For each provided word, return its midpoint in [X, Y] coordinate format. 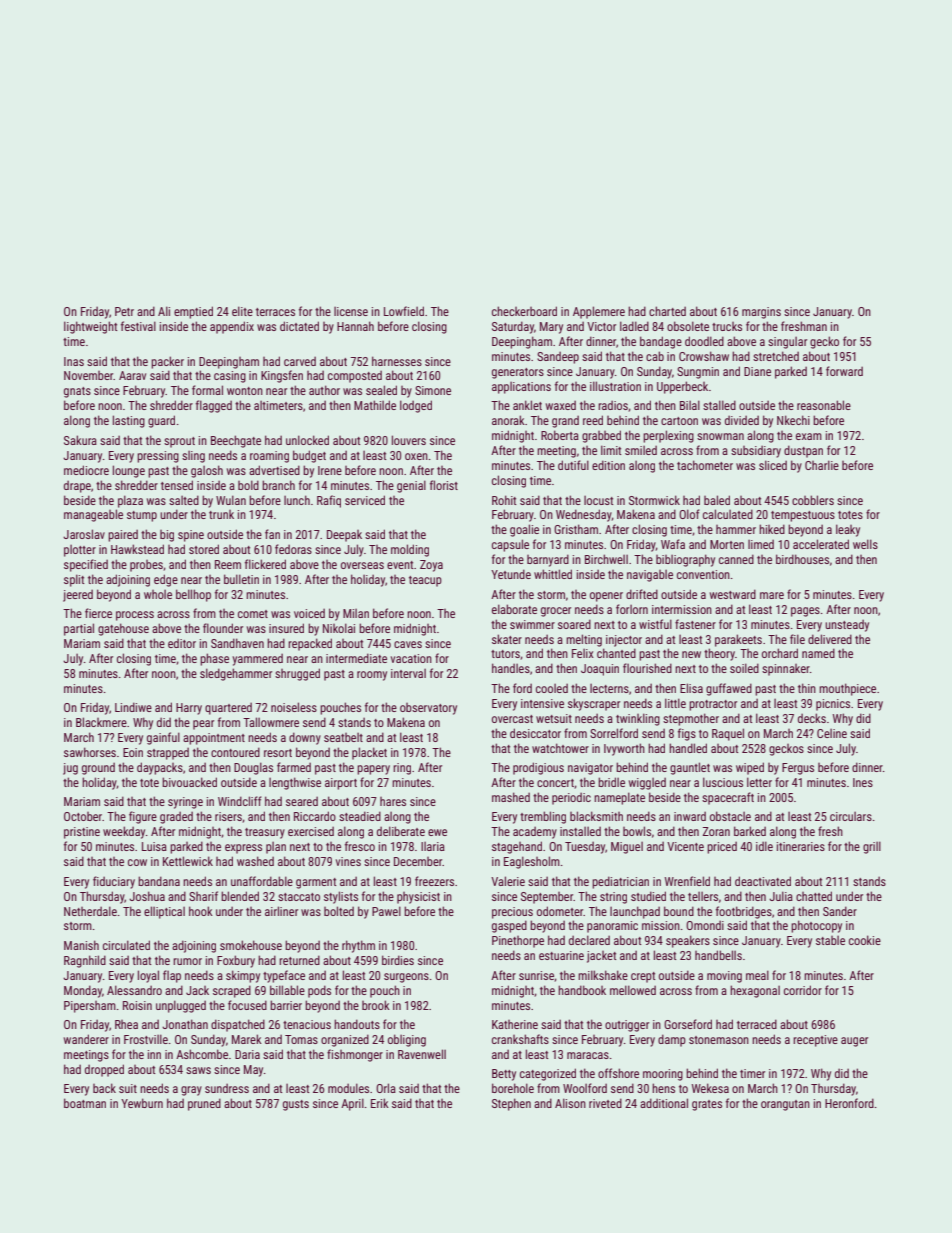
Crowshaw [704, 356]
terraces [275, 312]
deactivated [763, 881]
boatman [85, 1103]
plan [276, 848]
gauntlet [690, 768]
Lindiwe [133, 707]
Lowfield [404, 311]
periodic [571, 798]
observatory [428, 709]
